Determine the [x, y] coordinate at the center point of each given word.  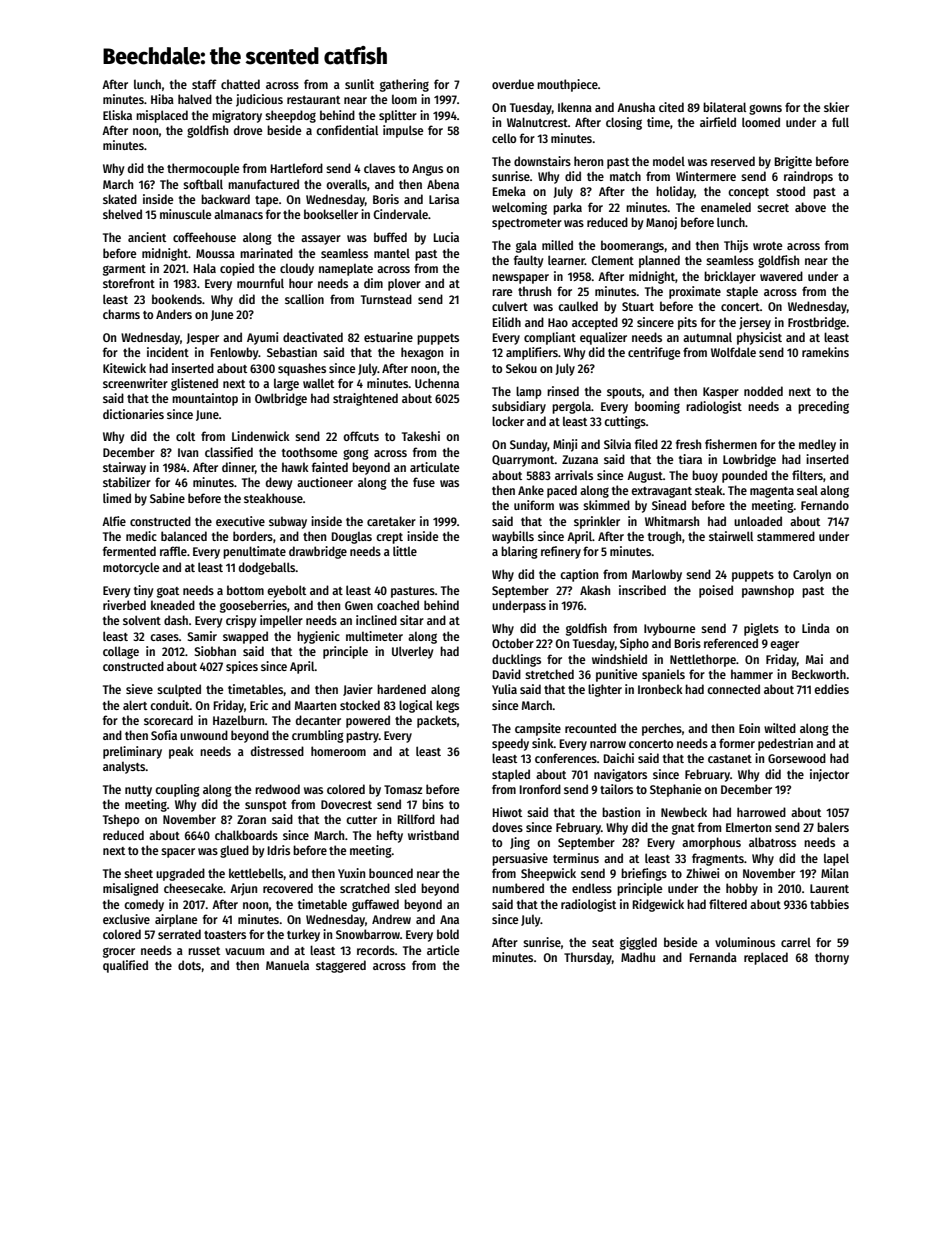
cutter [361, 820]
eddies [831, 689]
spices [242, 667]
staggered [341, 966]
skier [836, 107]
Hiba [162, 99]
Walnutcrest [537, 122]
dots [189, 965]
